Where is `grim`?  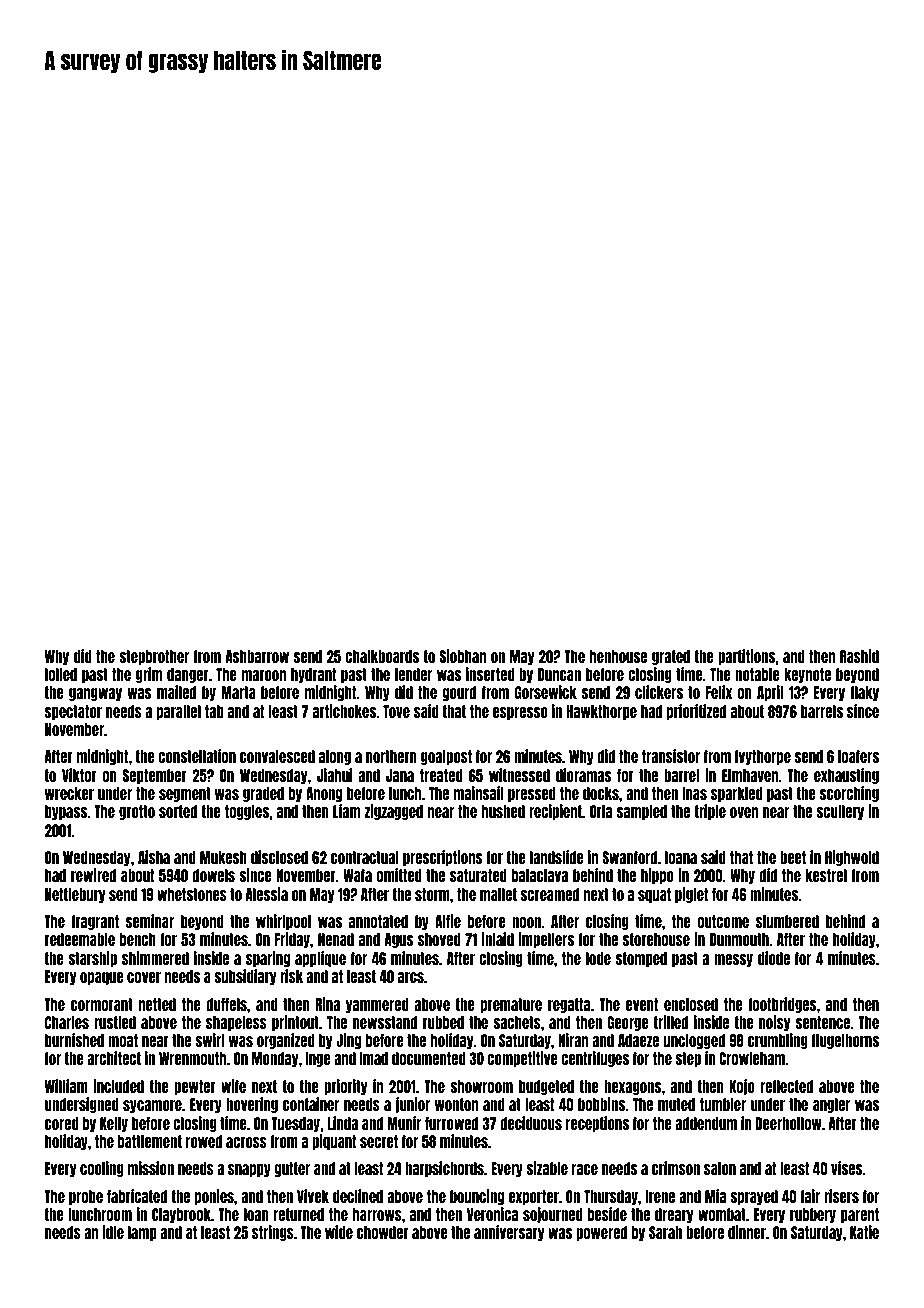
grim is located at coordinates (149, 675).
